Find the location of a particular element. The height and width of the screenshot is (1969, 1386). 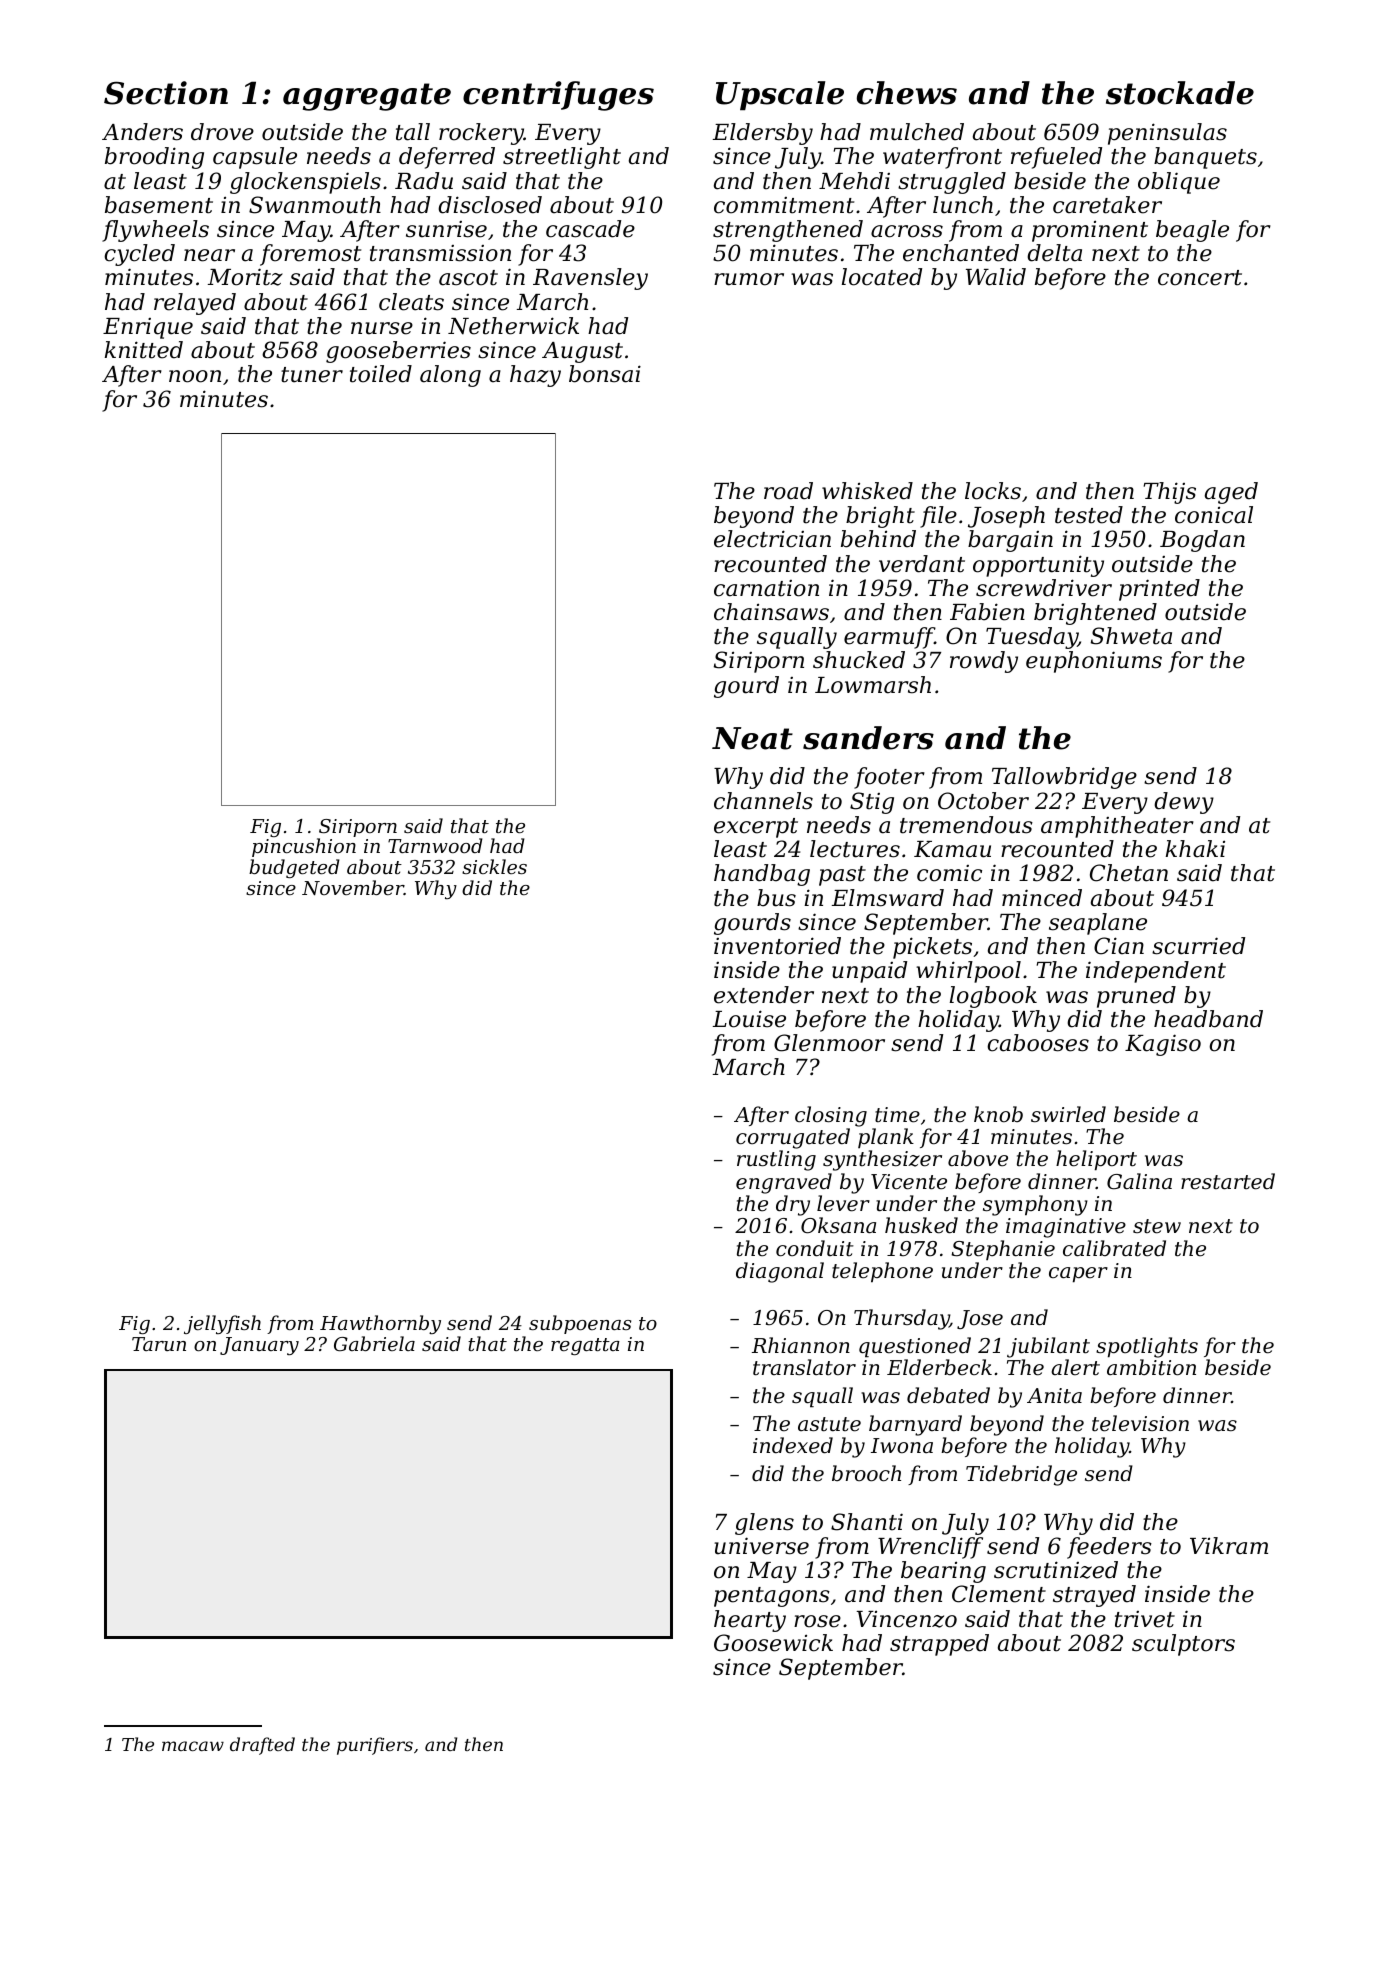

Goosewick is located at coordinates (773, 1643).
